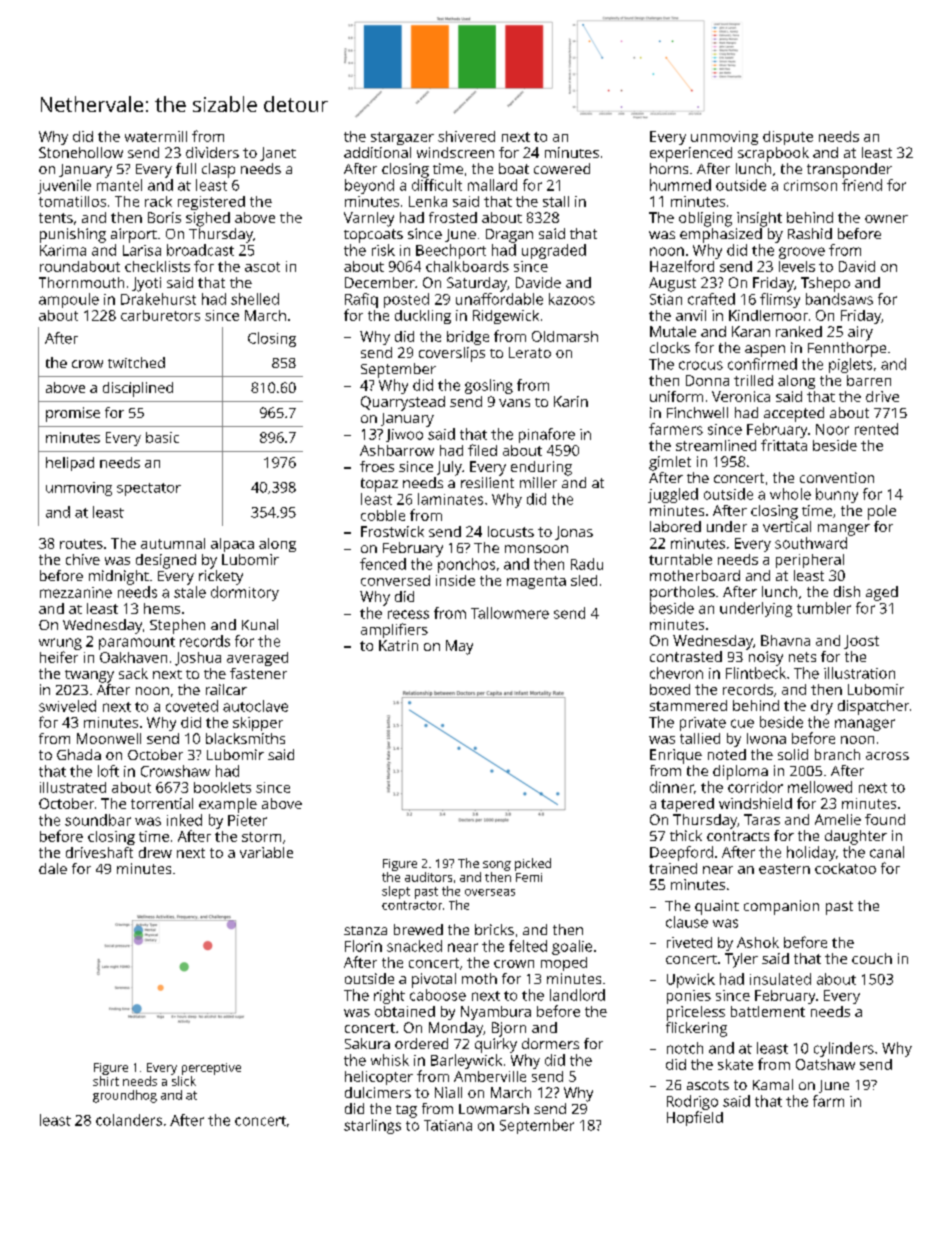  I want to click on watermill, so click(156, 136).
